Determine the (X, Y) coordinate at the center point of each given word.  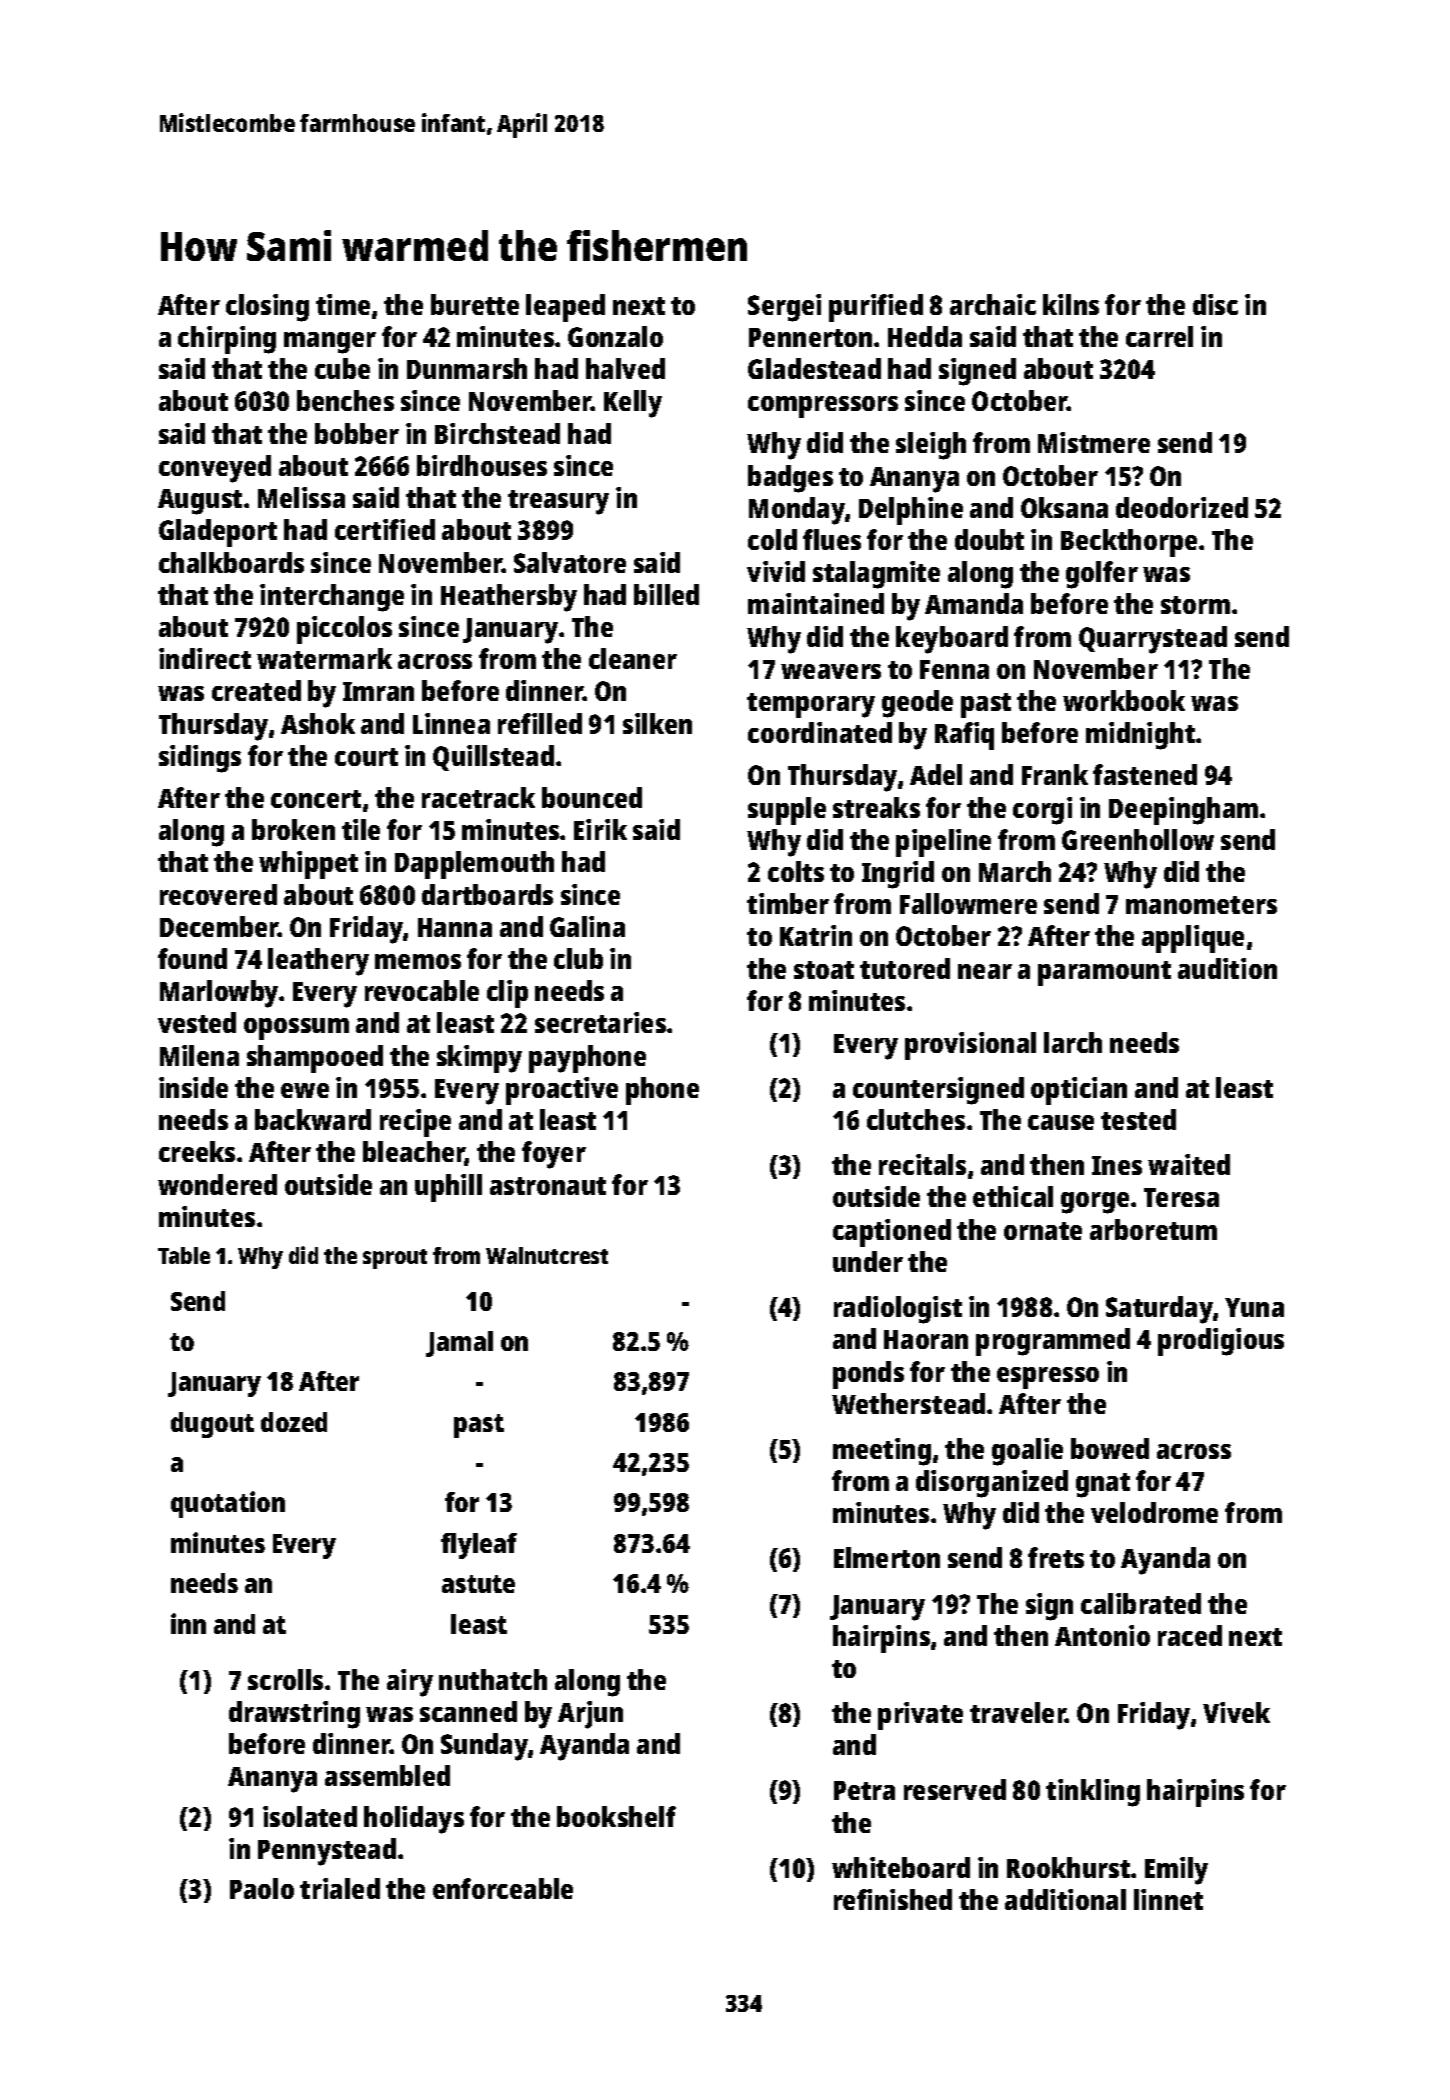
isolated (310, 1816)
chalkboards (231, 562)
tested (1138, 1119)
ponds (868, 1375)
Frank (1055, 774)
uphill (448, 1188)
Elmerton (887, 1557)
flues (832, 539)
